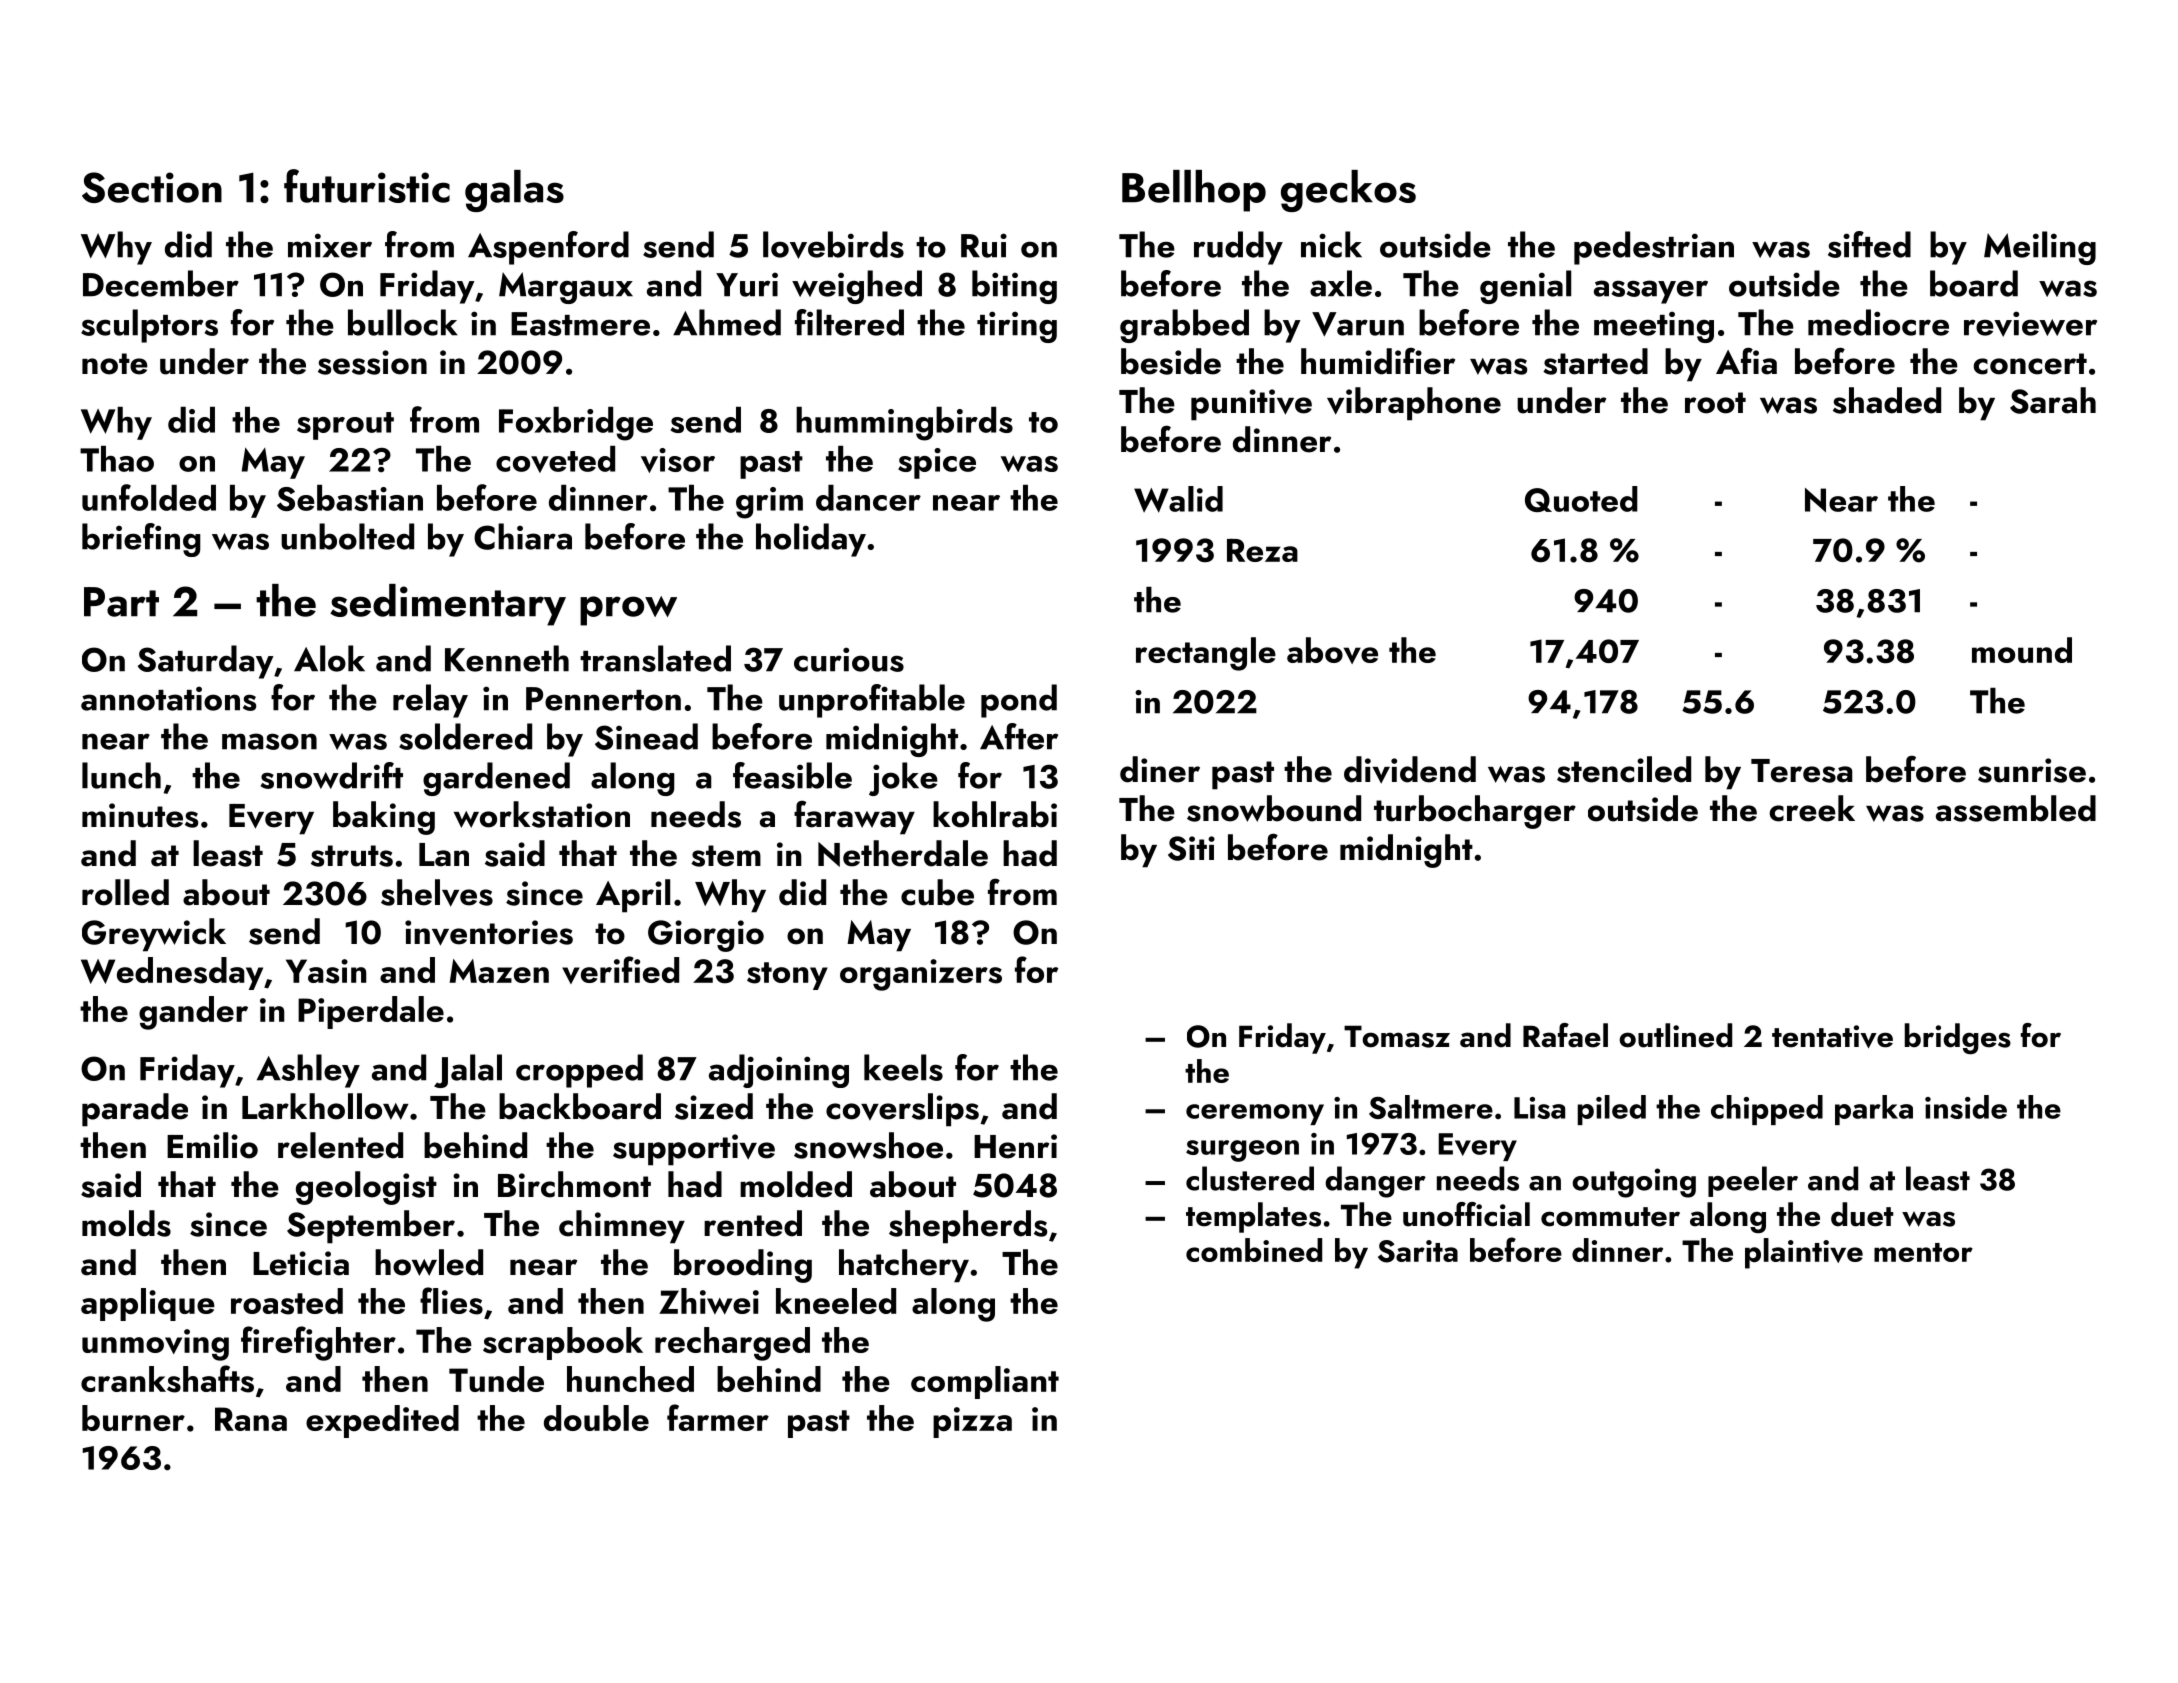 This screenshot has width=2178, height=1683. I want to click on molded, so click(796, 1184).
